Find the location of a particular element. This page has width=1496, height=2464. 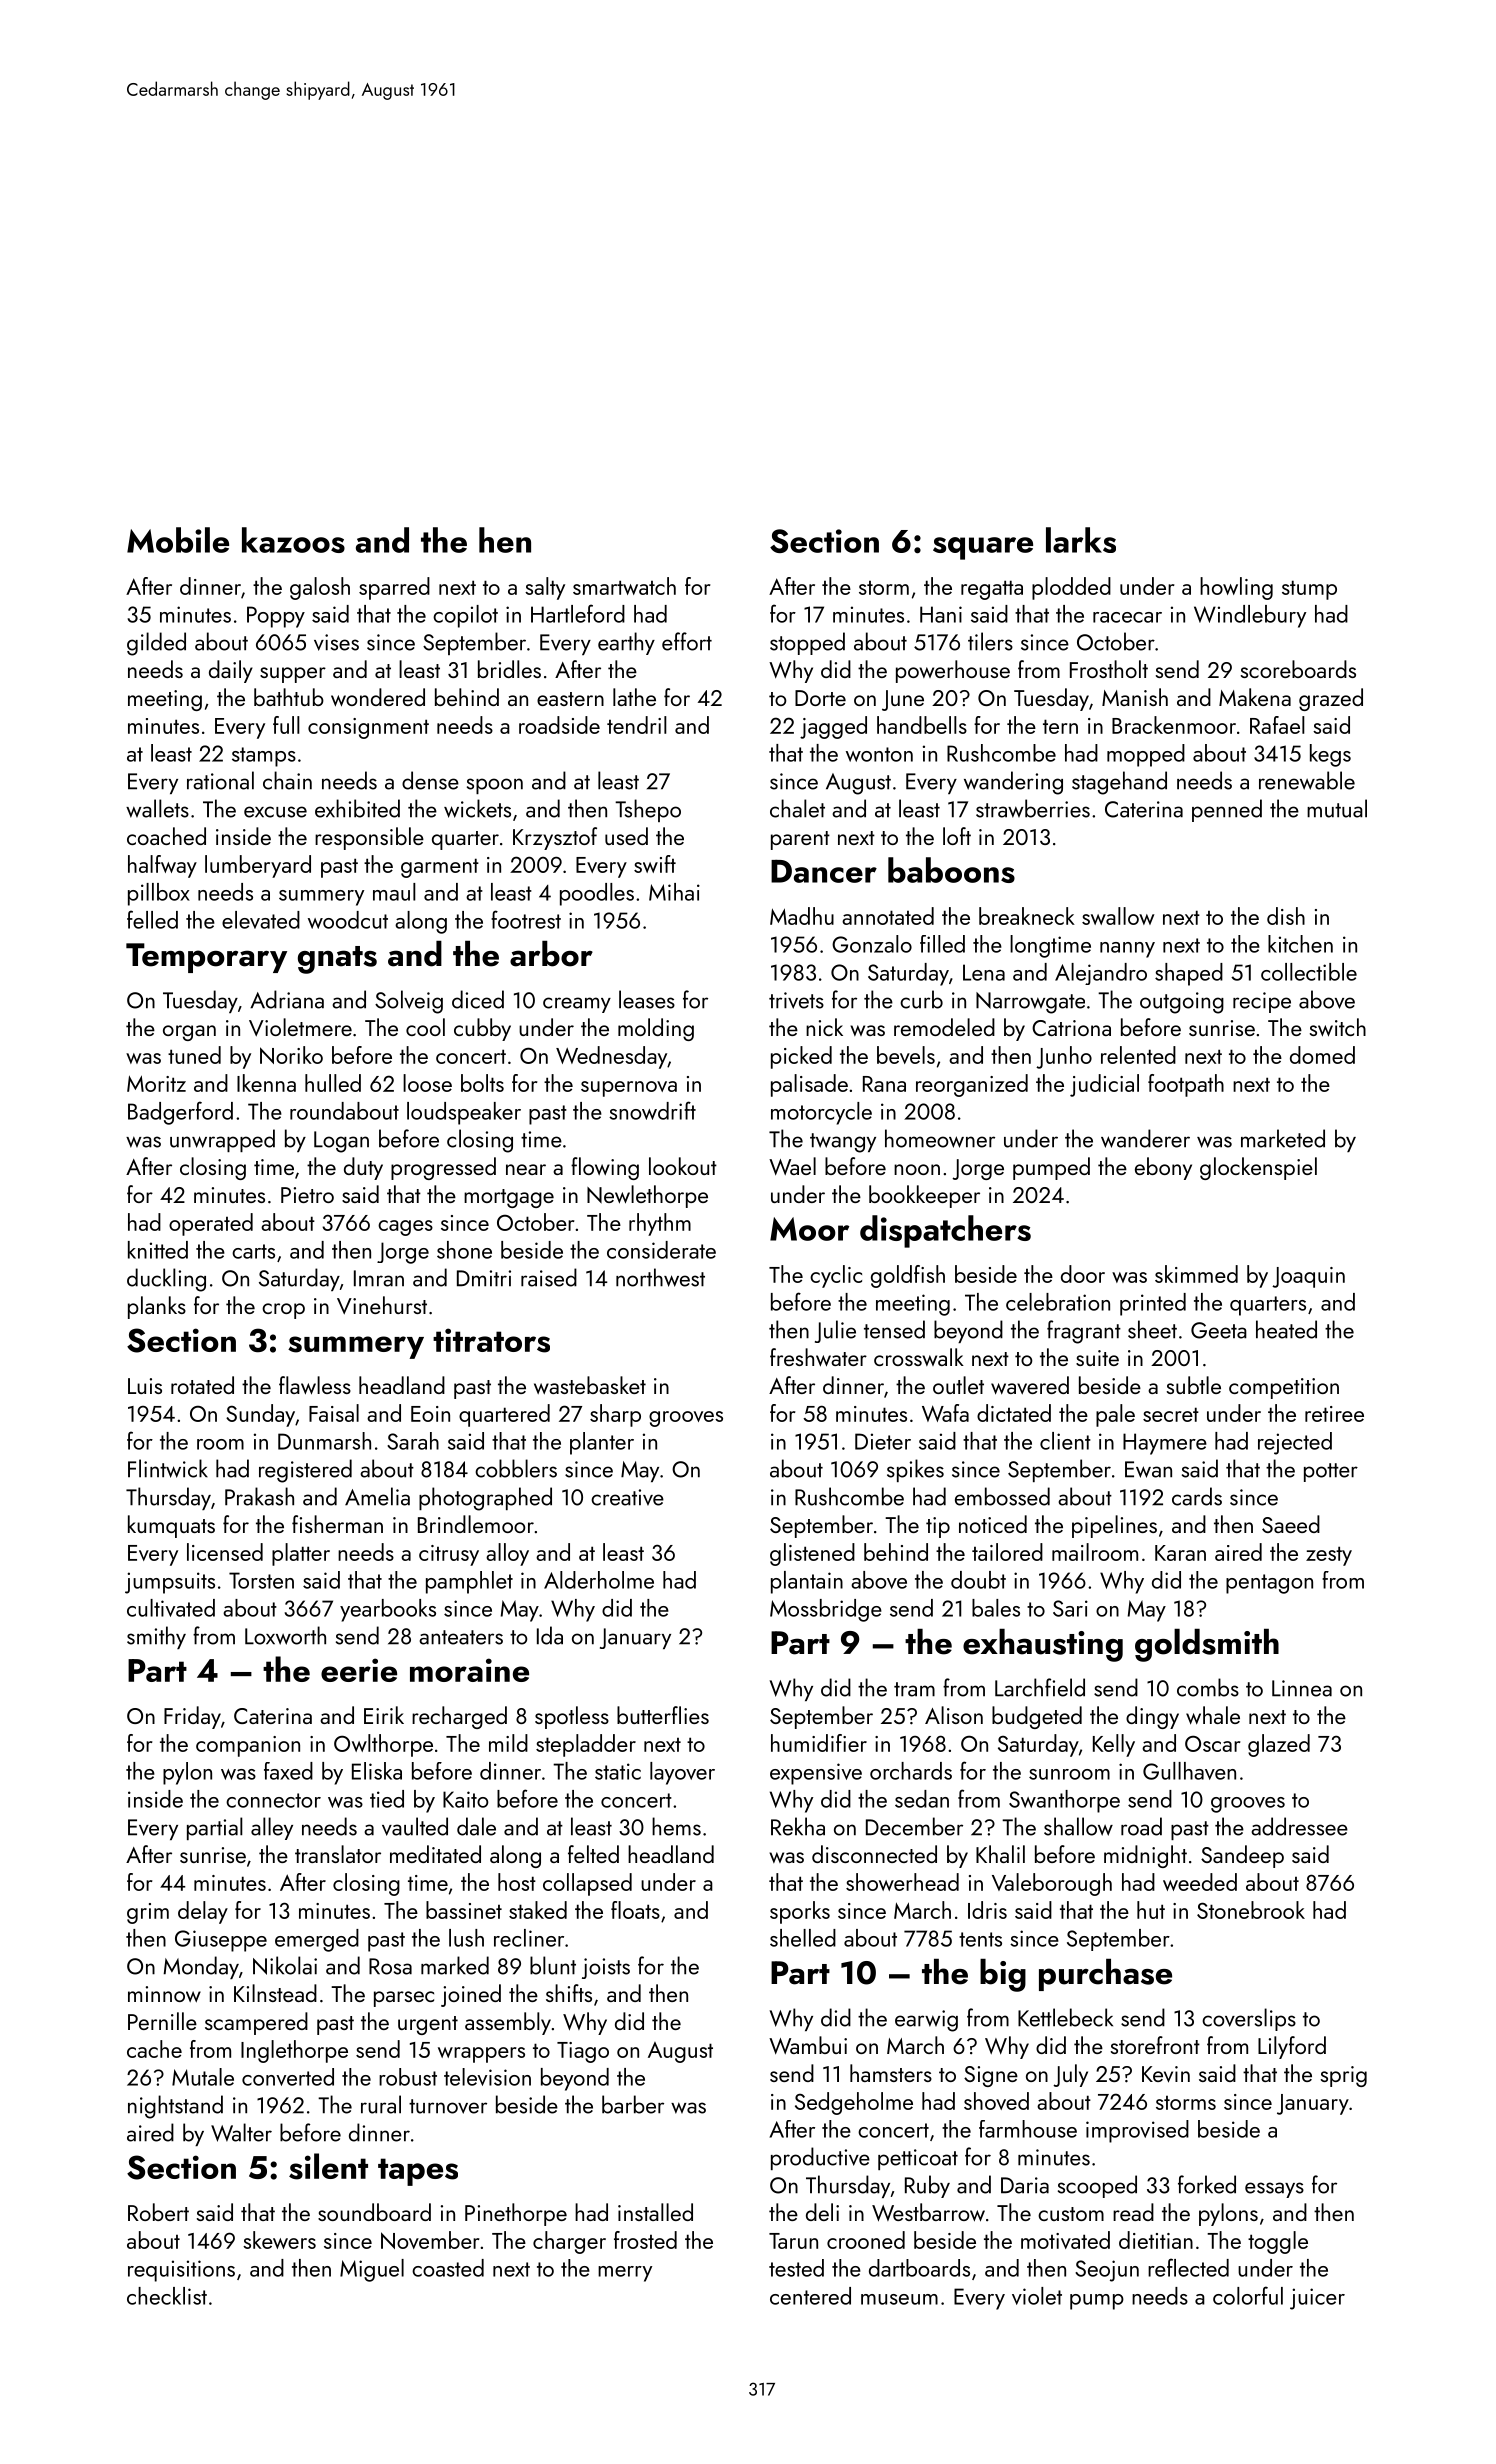

kazoos is located at coordinates (293, 540).
